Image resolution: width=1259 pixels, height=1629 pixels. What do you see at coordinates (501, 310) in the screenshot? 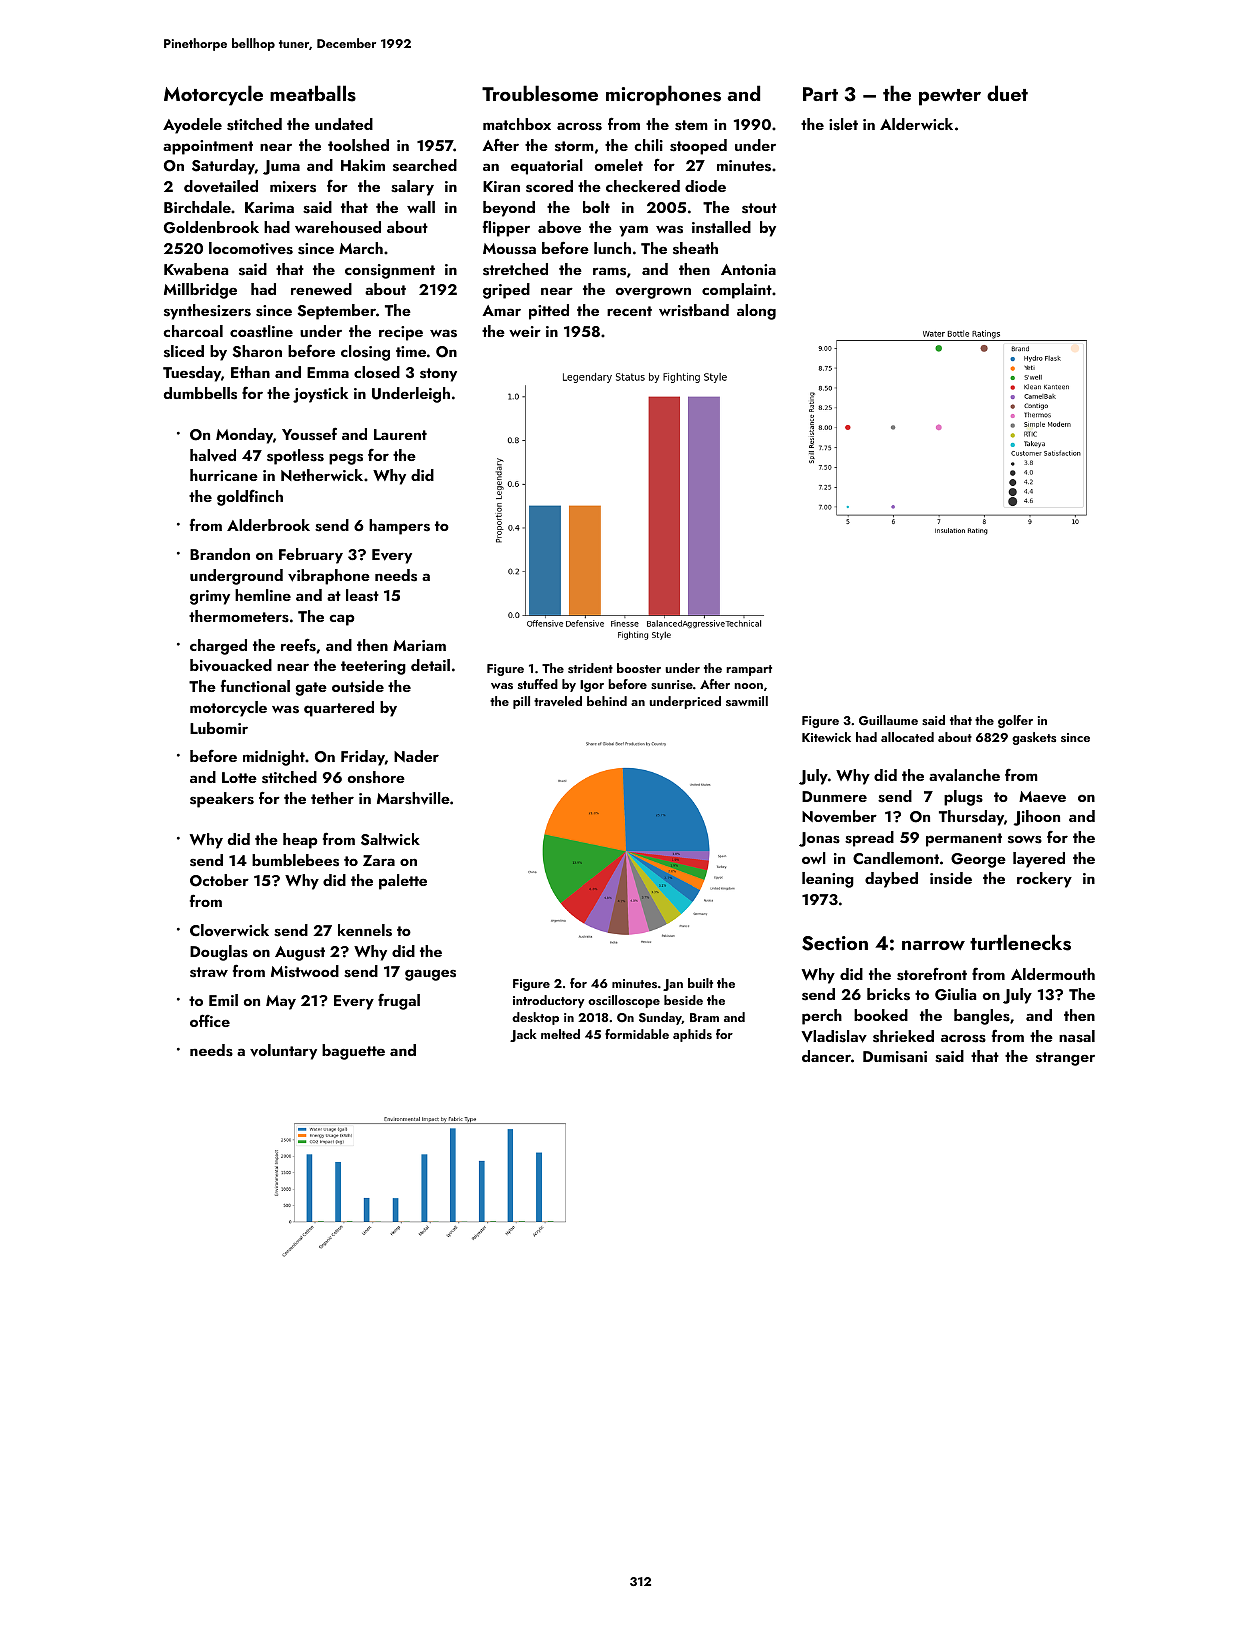
I see `Amar` at bounding box center [501, 310].
